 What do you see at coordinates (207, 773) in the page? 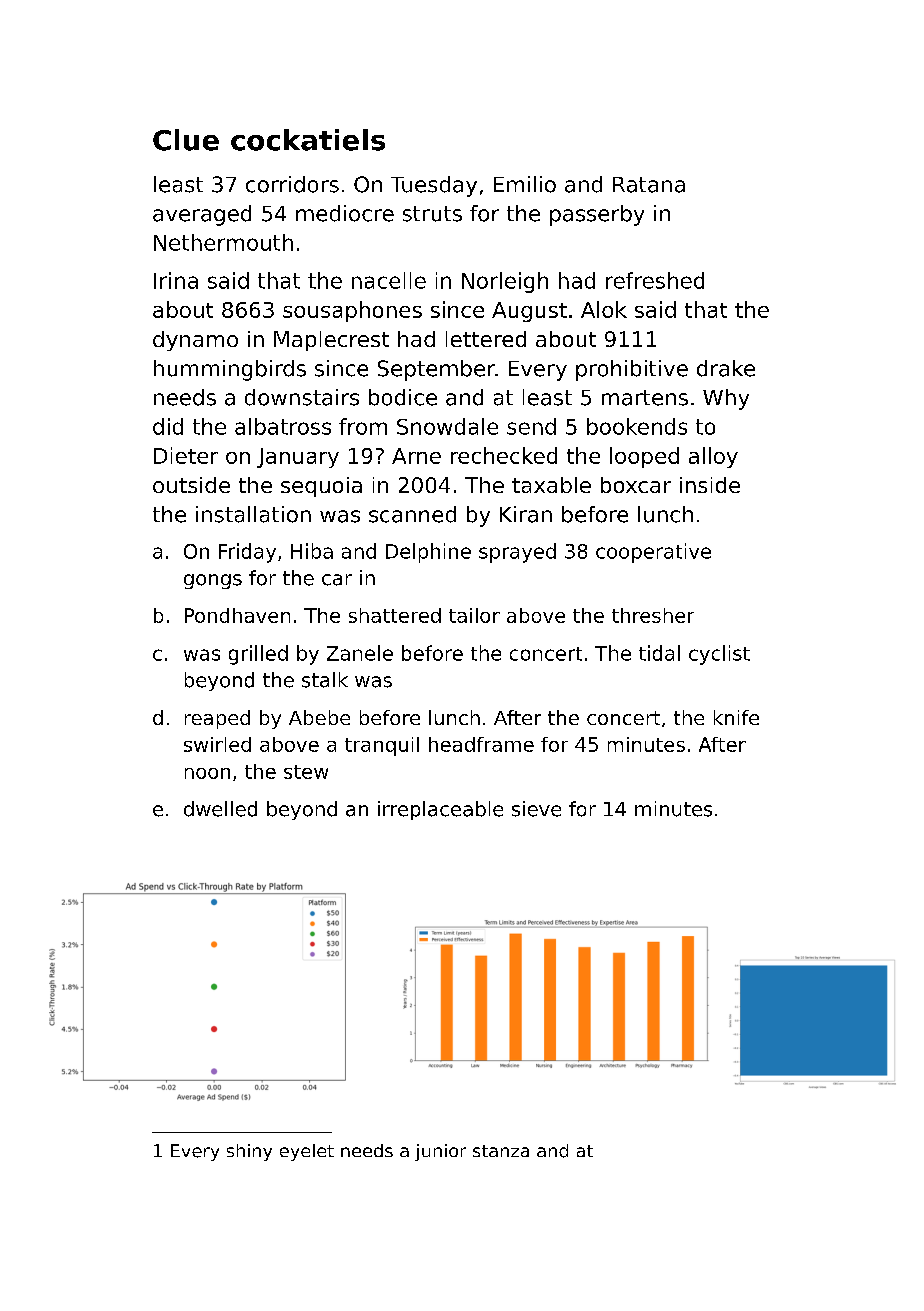
I see `noon` at bounding box center [207, 773].
